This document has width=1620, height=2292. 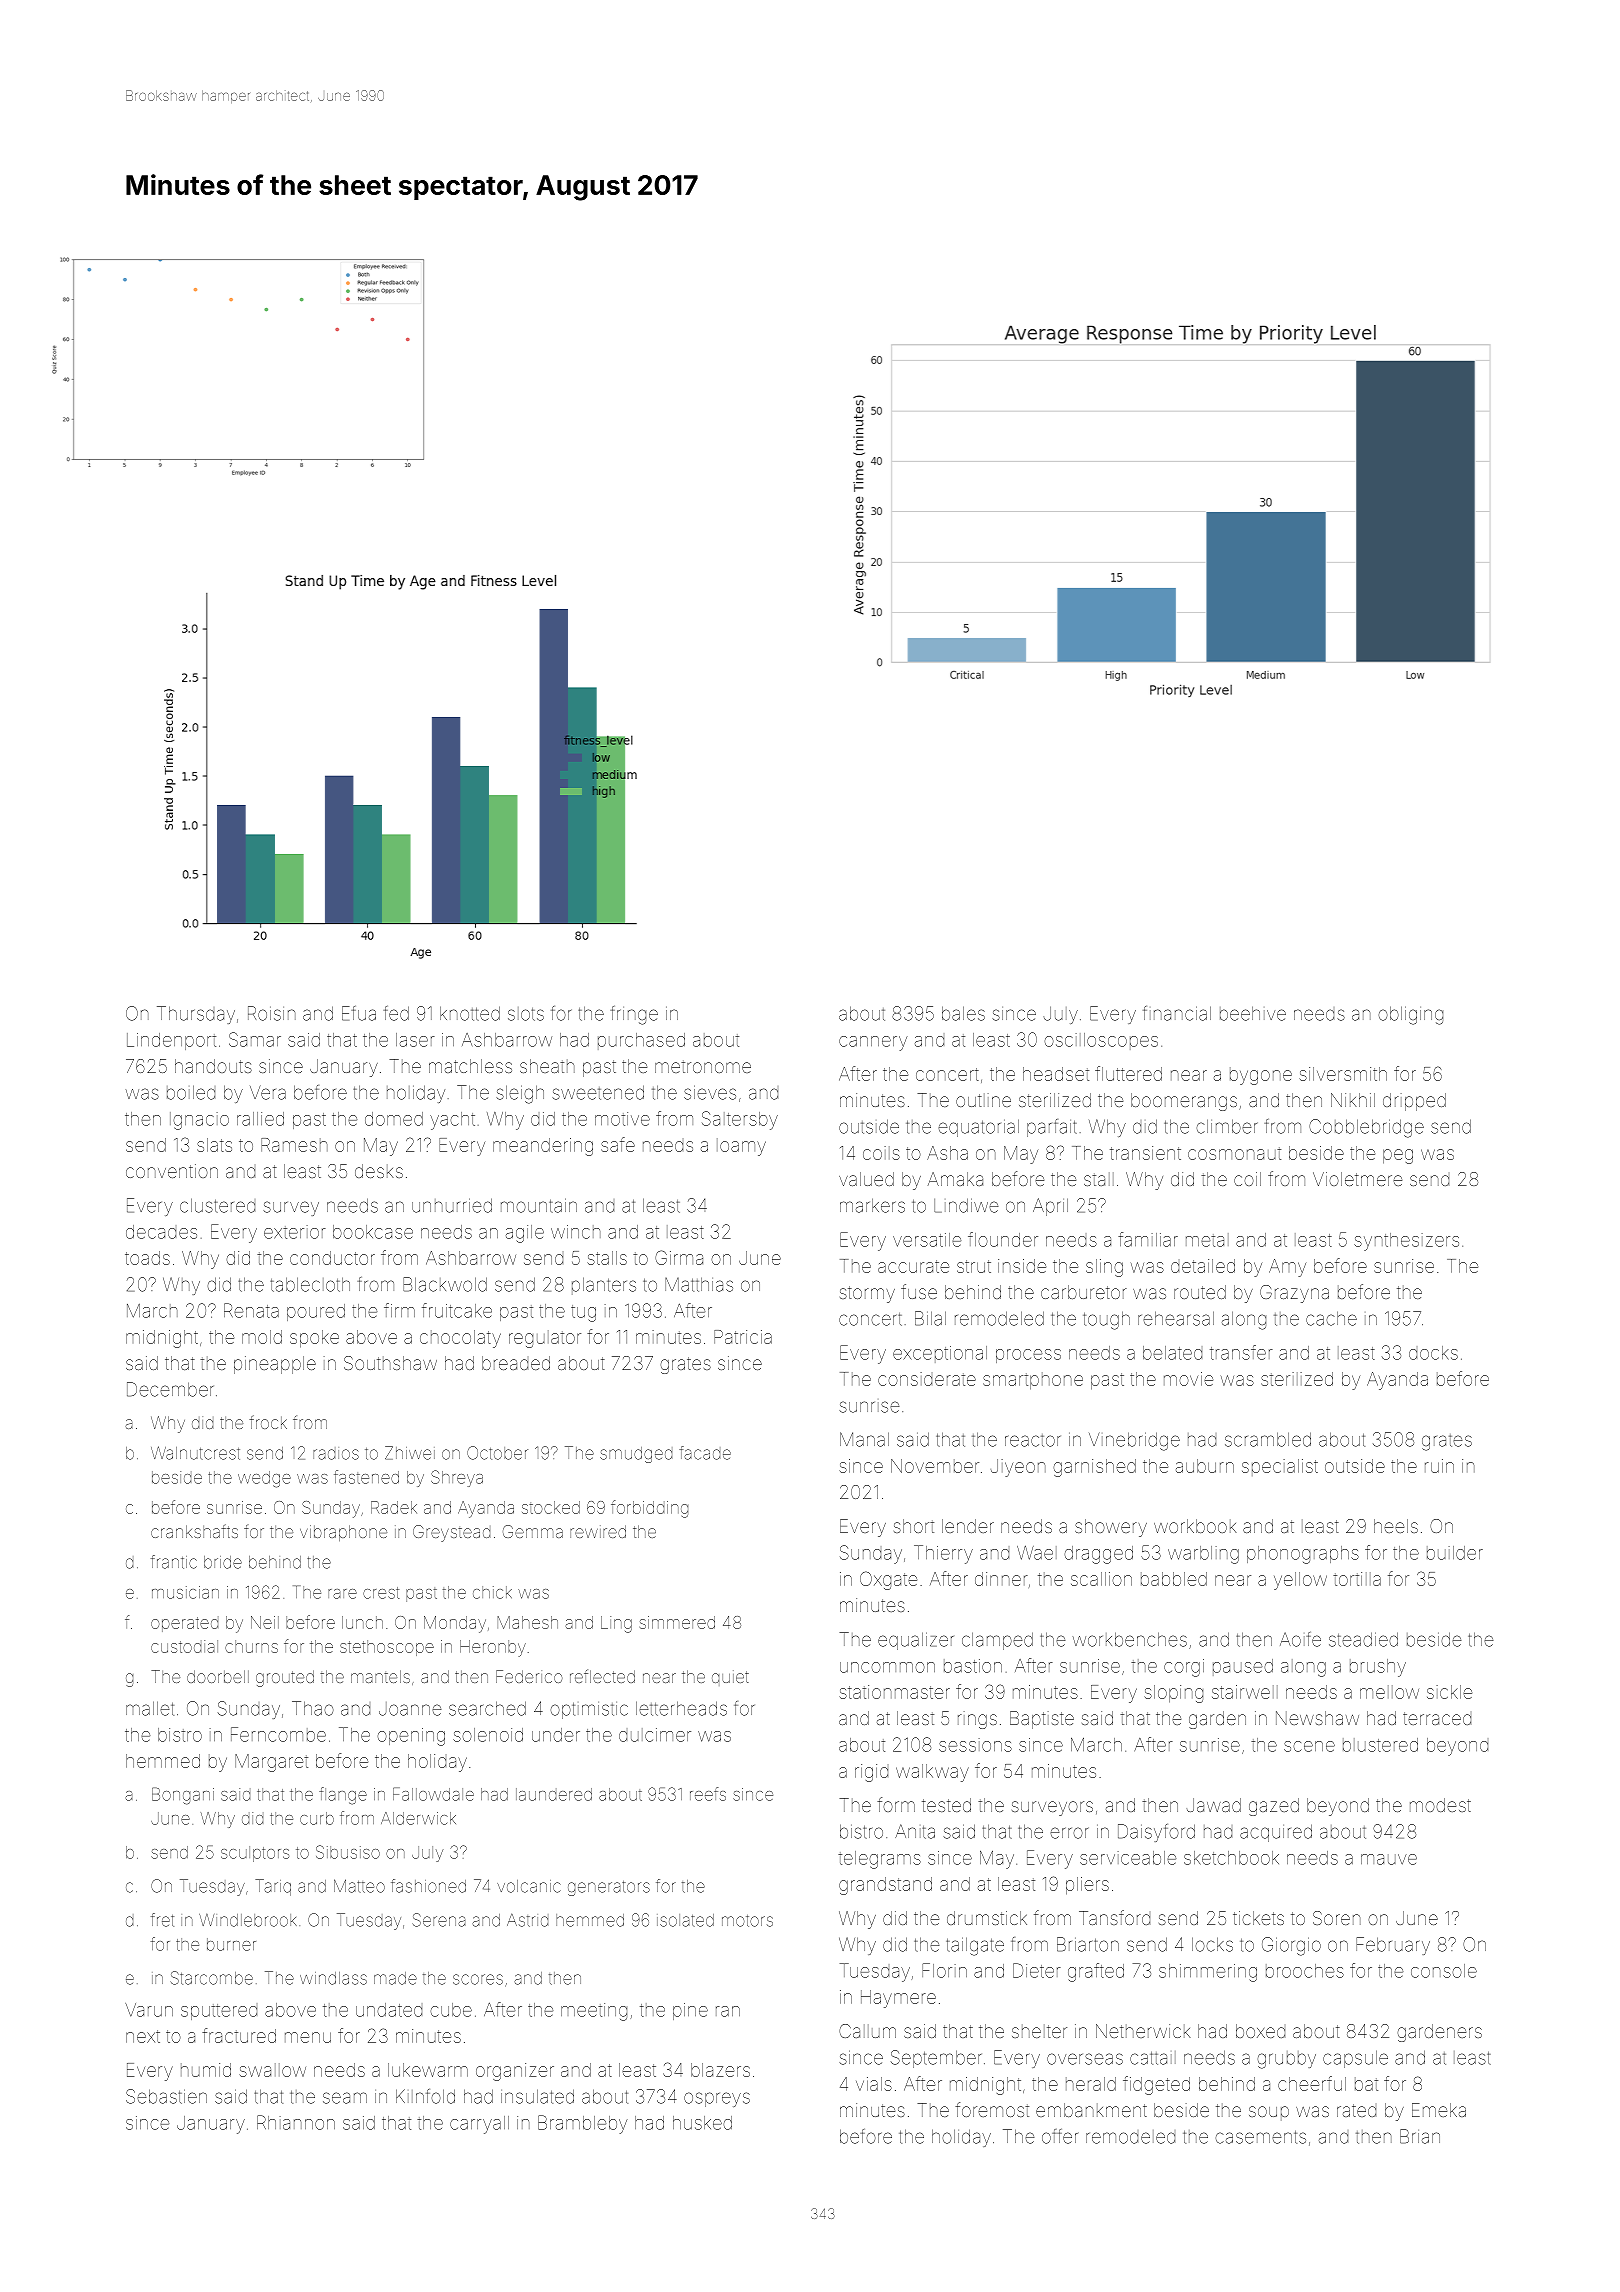 I want to click on Renata, so click(x=251, y=1310).
